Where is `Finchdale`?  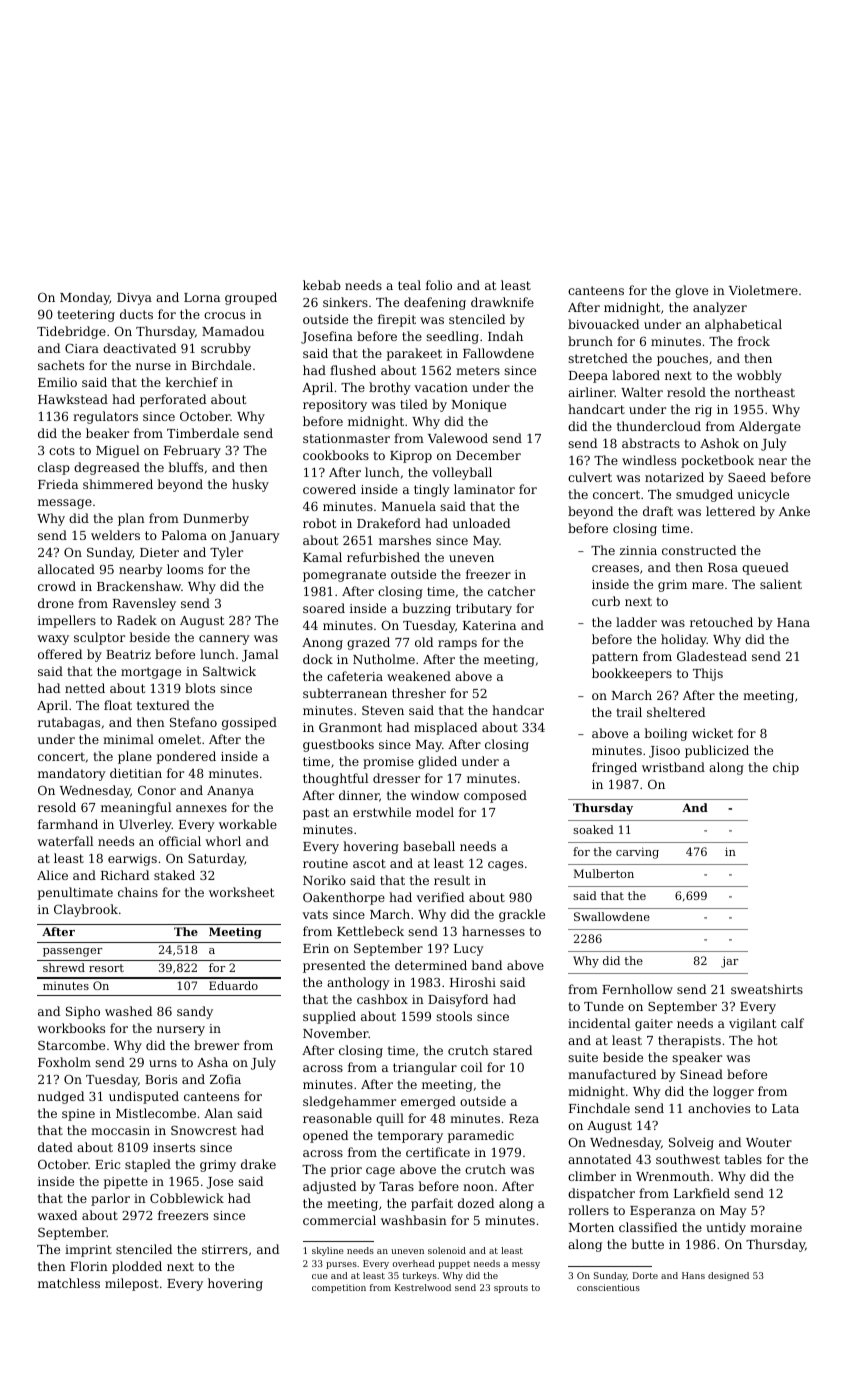
Finchdale is located at coordinates (599, 1108).
